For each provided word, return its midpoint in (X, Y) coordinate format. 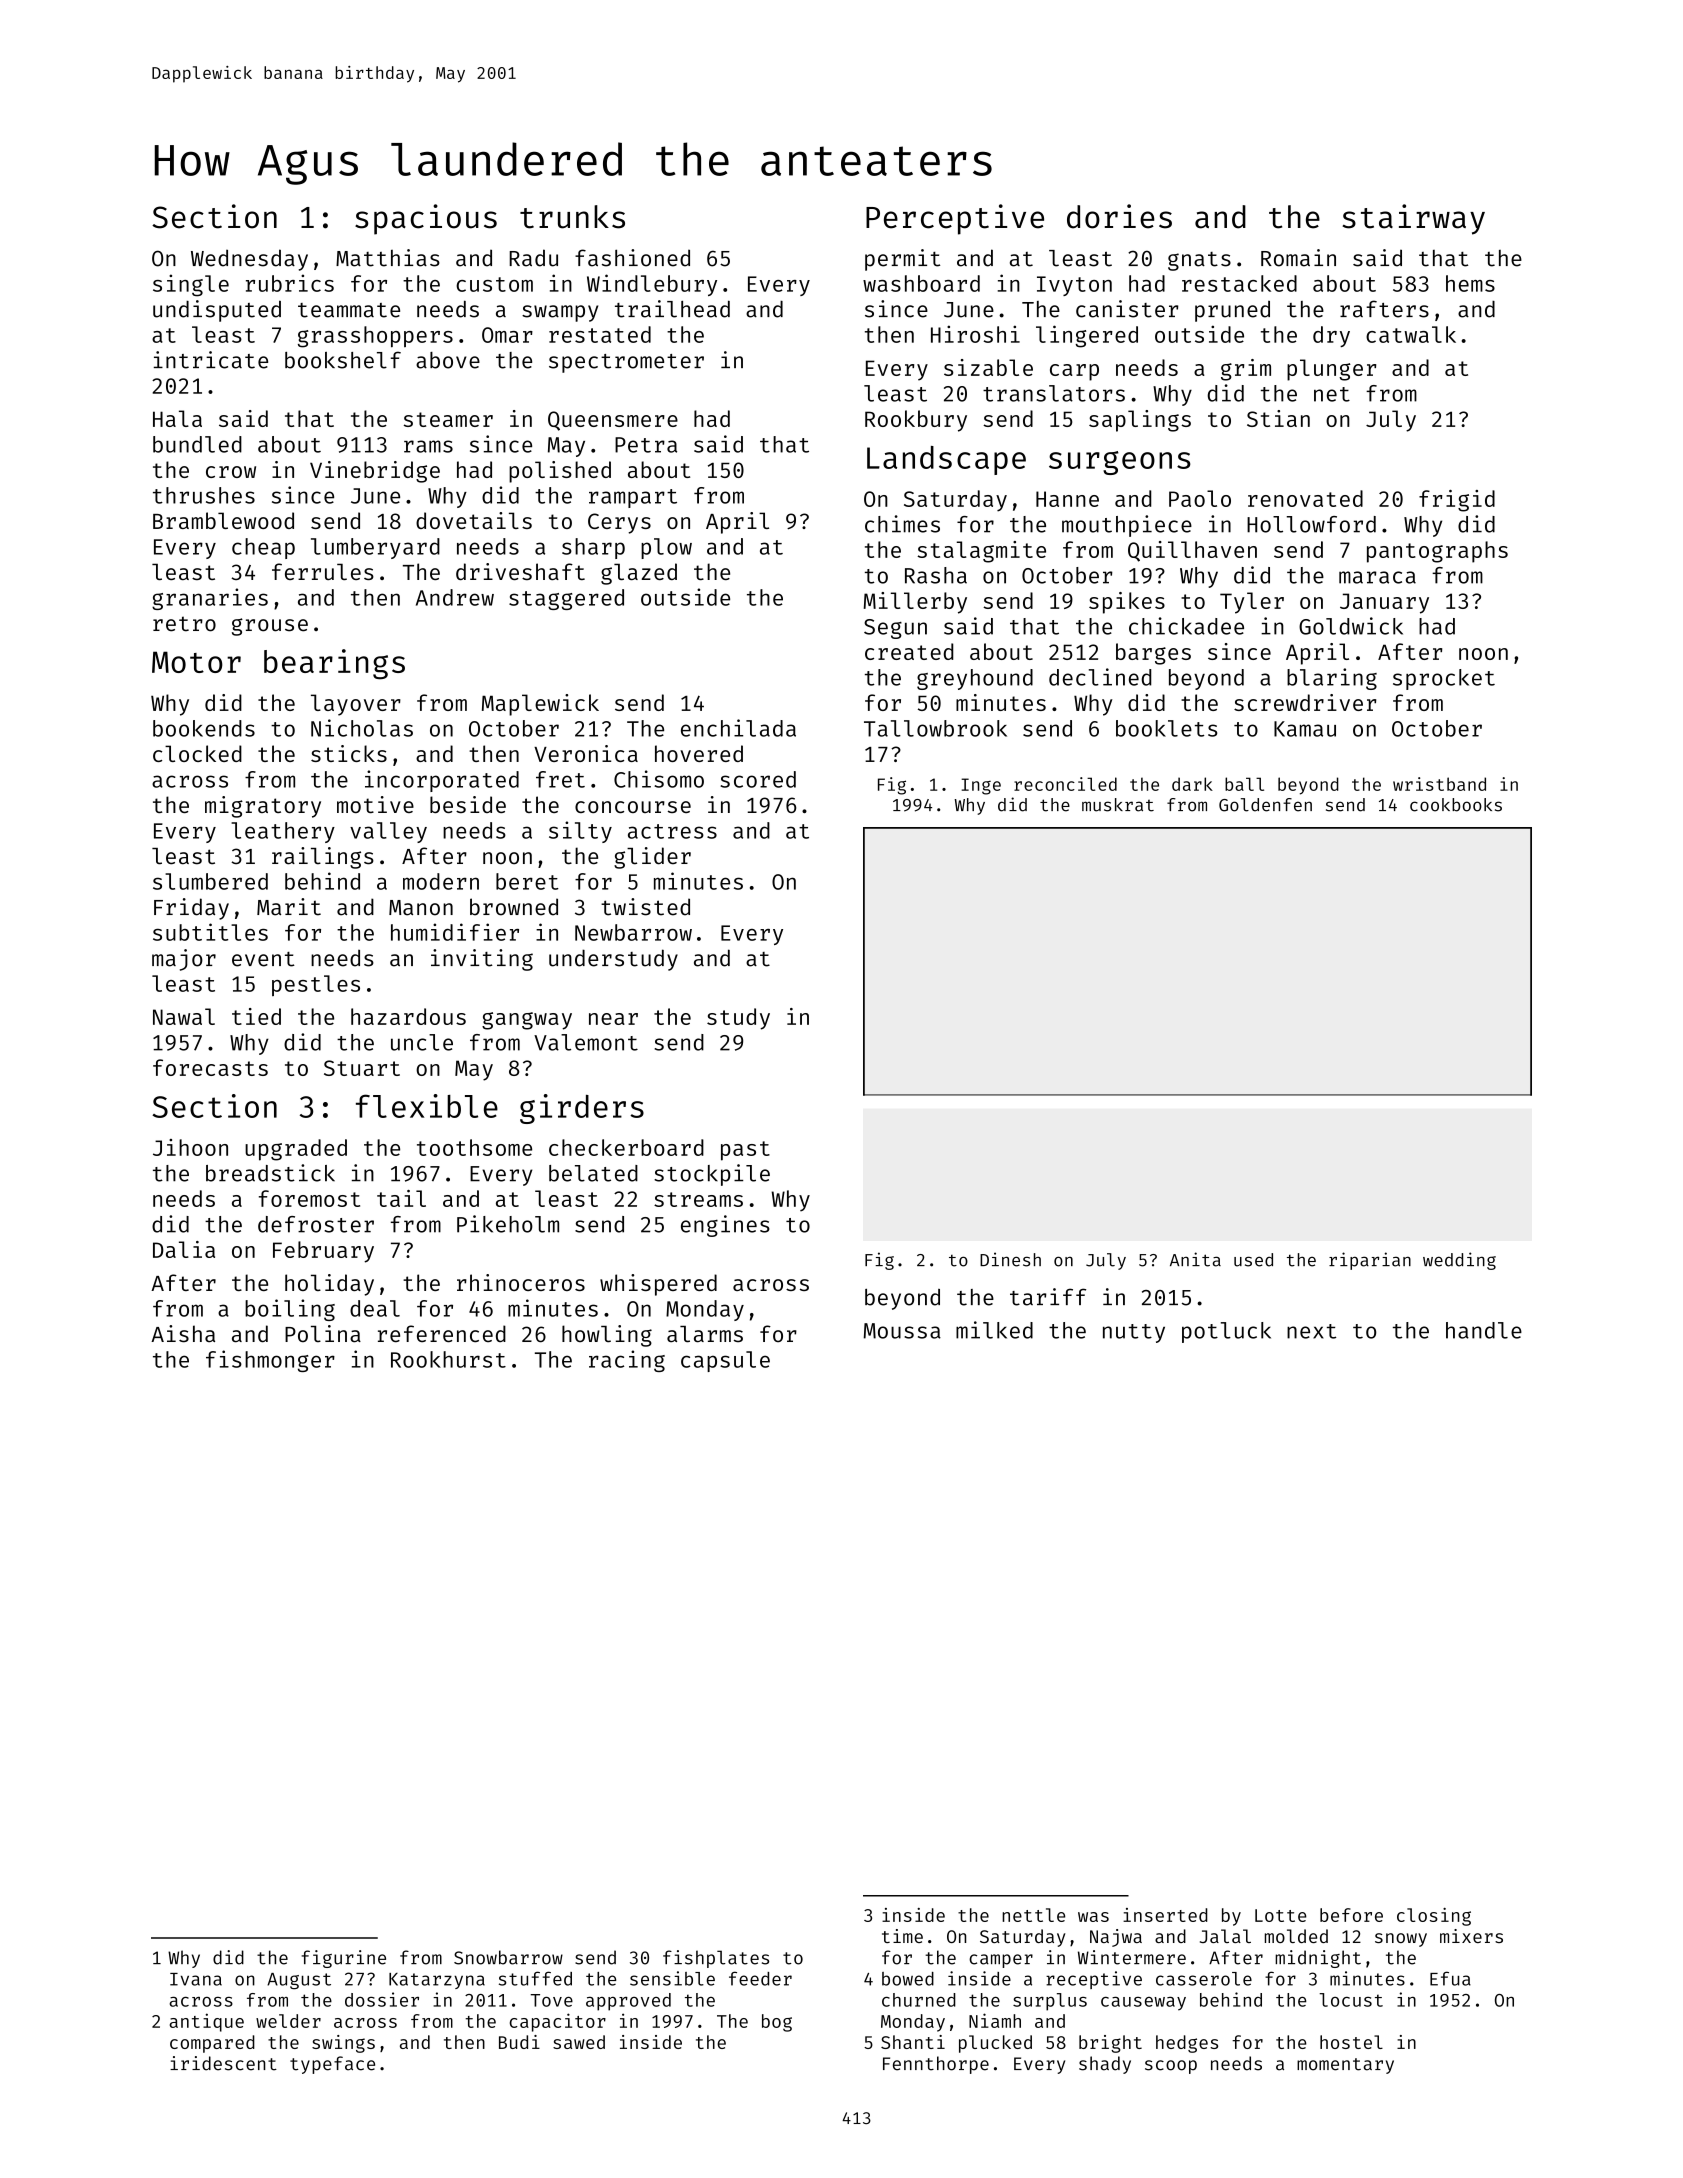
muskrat (1118, 805)
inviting (482, 960)
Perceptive (955, 219)
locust (1351, 2000)
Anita (1195, 1259)
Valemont (586, 1042)
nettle (1033, 1915)
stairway (1413, 219)
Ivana (196, 1979)
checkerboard (626, 1147)
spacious (426, 219)
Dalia (184, 1249)
